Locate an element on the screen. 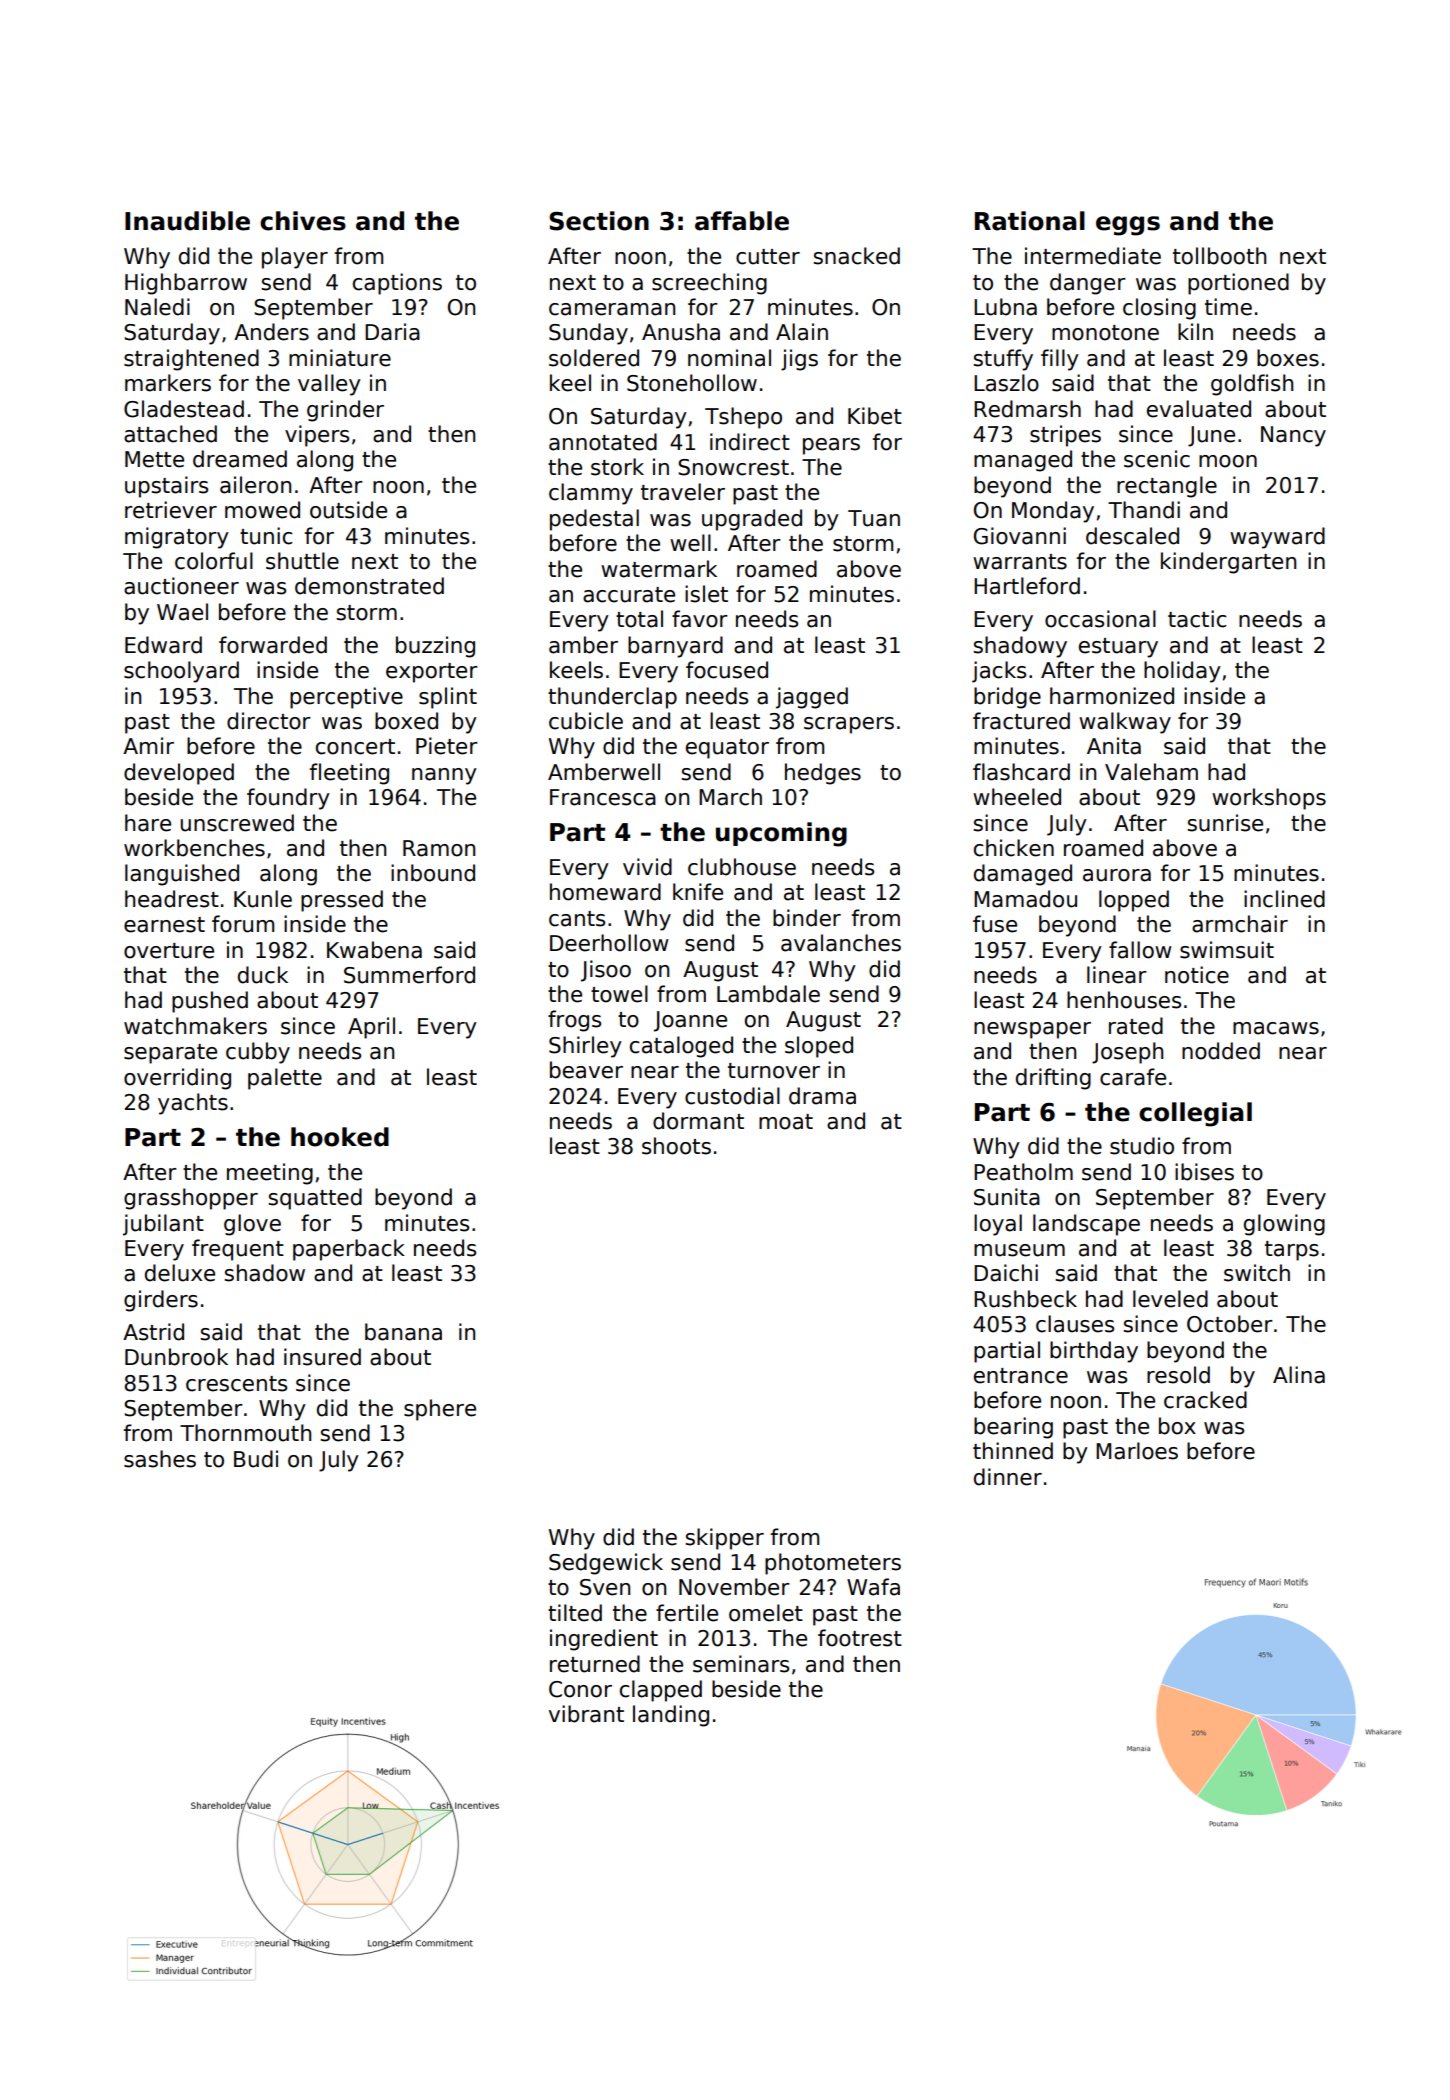 The width and height of the screenshot is (1450, 2100). holiday is located at coordinates (1182, 672).
